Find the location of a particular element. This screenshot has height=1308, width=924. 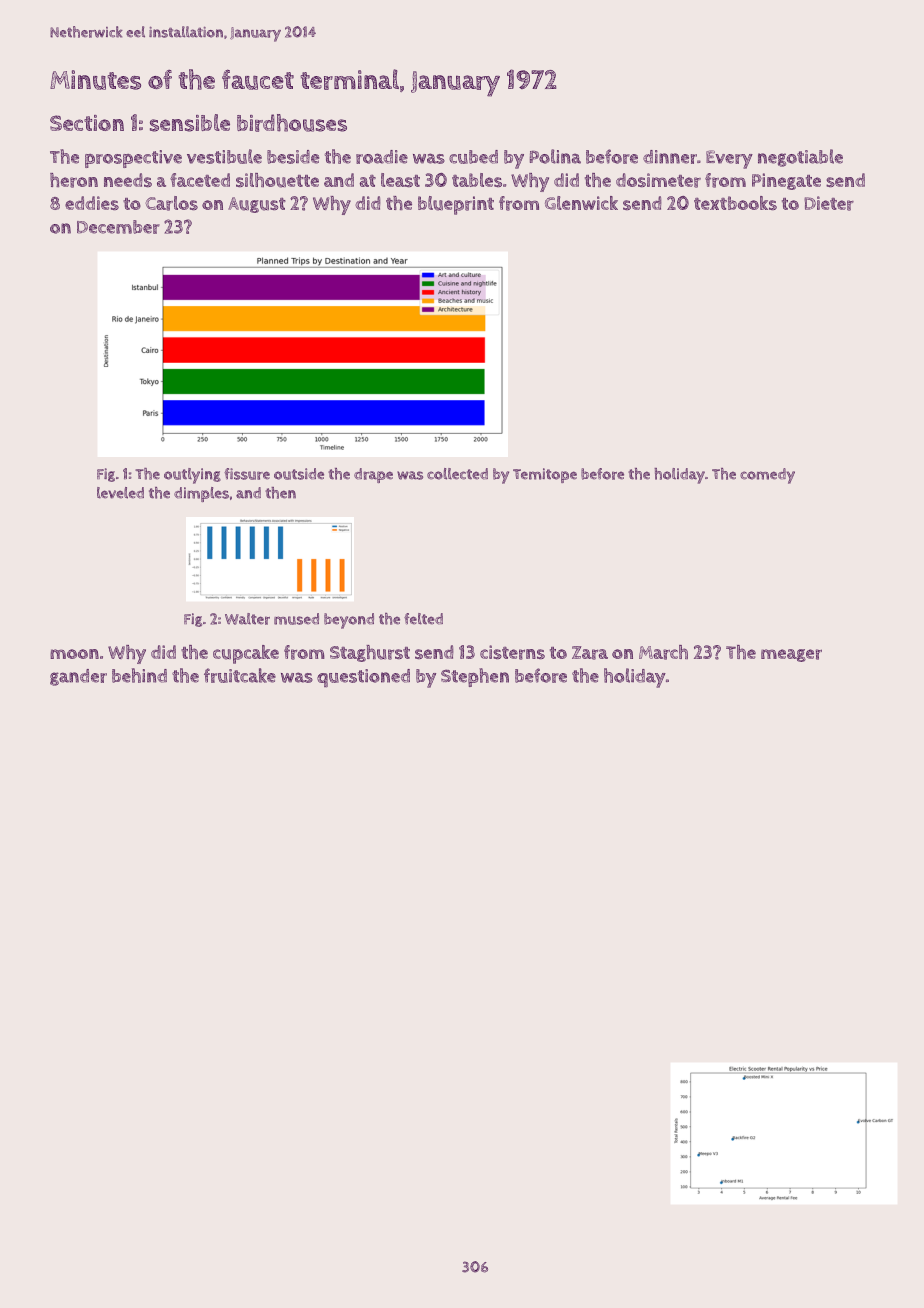

behind is located at coordinates (139, 675).
